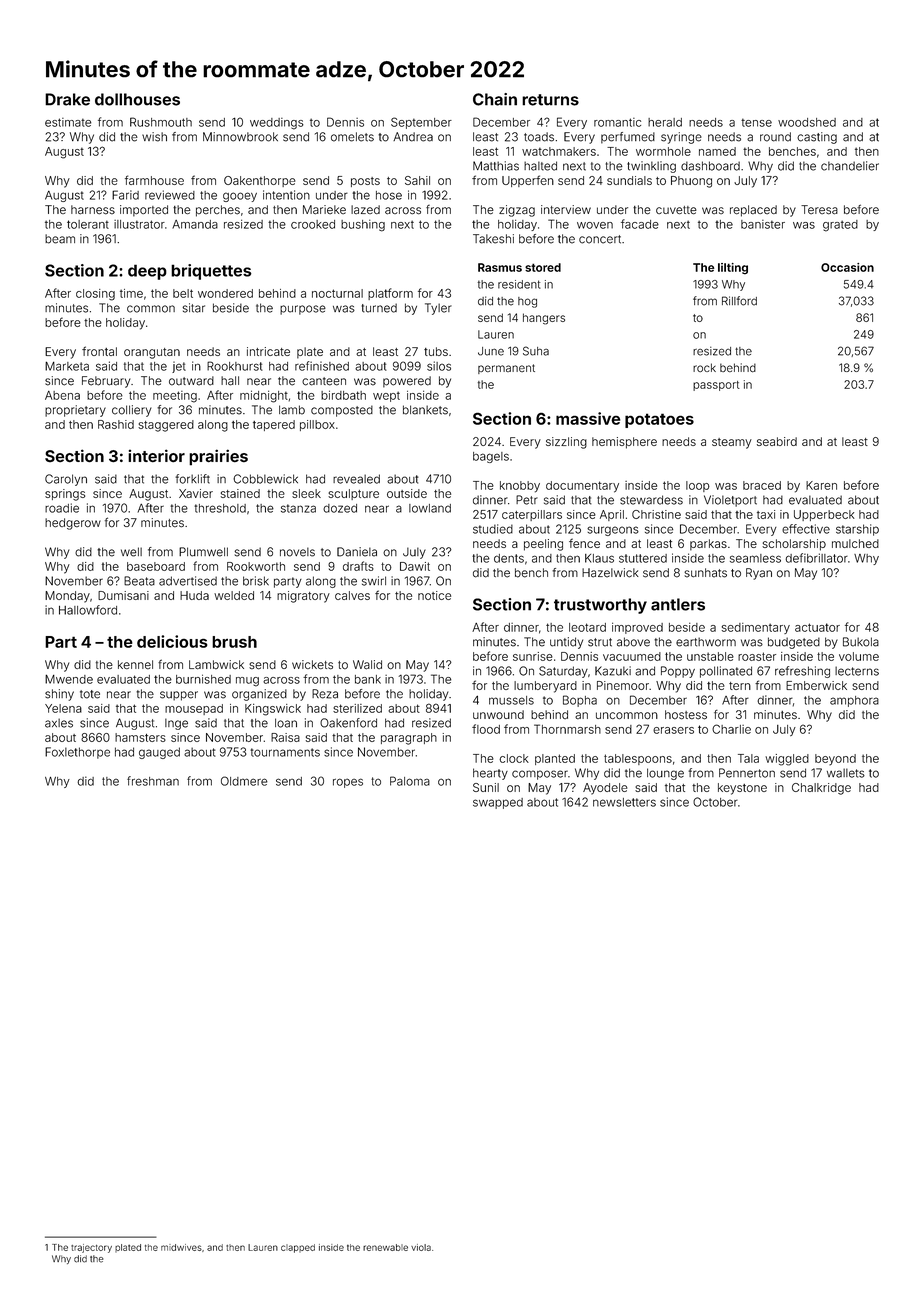 The height and width of the document is (1308, 924). Describe the element at coordinates (533, 656) in the document. I see `sunrise` at that location.
